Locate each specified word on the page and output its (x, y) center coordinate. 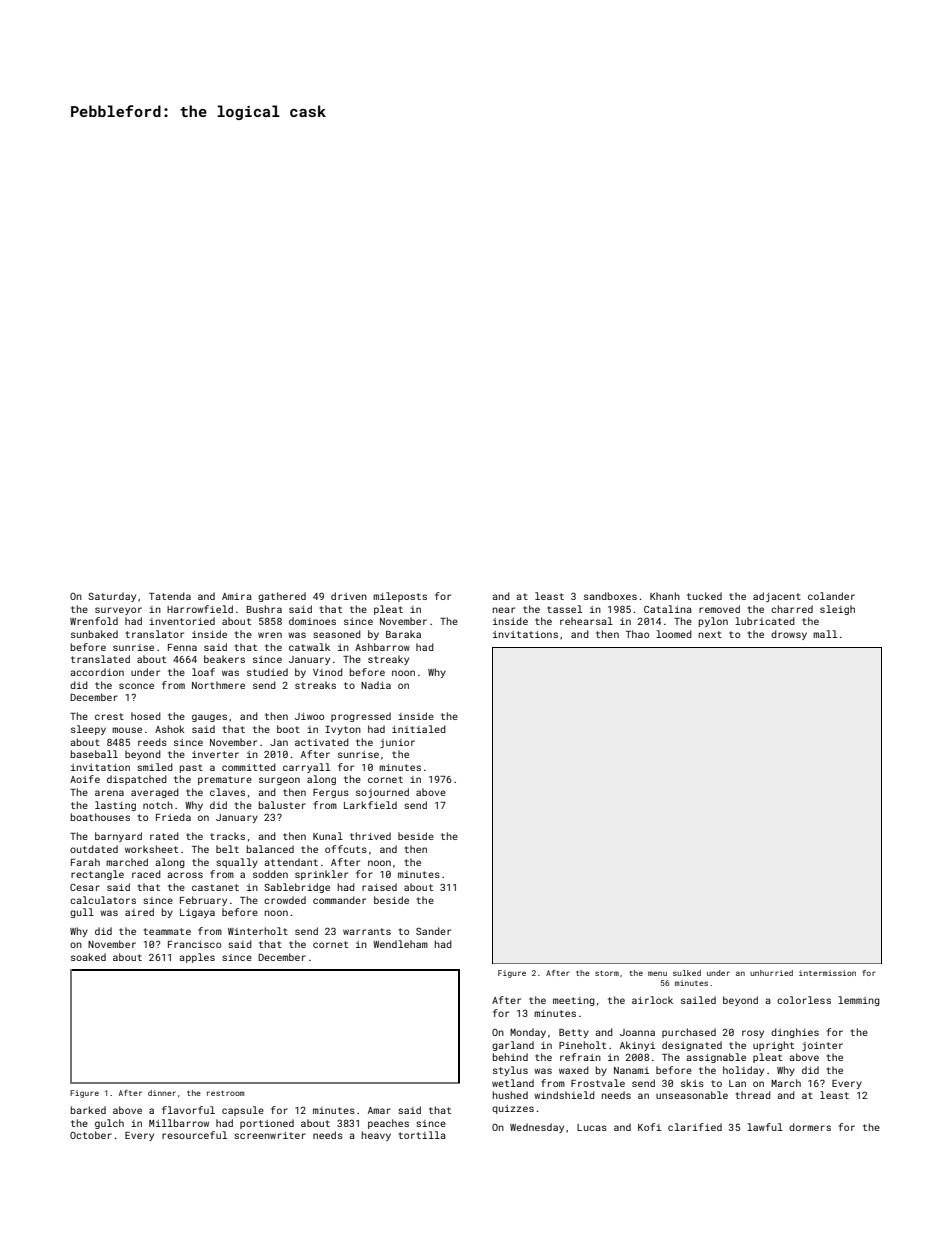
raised (379, 887)
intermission (827, 973)
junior (397, 743)
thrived (370, 836)
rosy (753, 1034)
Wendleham (400, 944)
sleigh (837, 610)
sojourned (382, 793)
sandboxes (610, 596)
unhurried (771, 973)
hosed (146, 716)
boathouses (100, 817)
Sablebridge (297, 888)
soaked (88, 957)
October (91, 1135)
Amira (237, 596)
